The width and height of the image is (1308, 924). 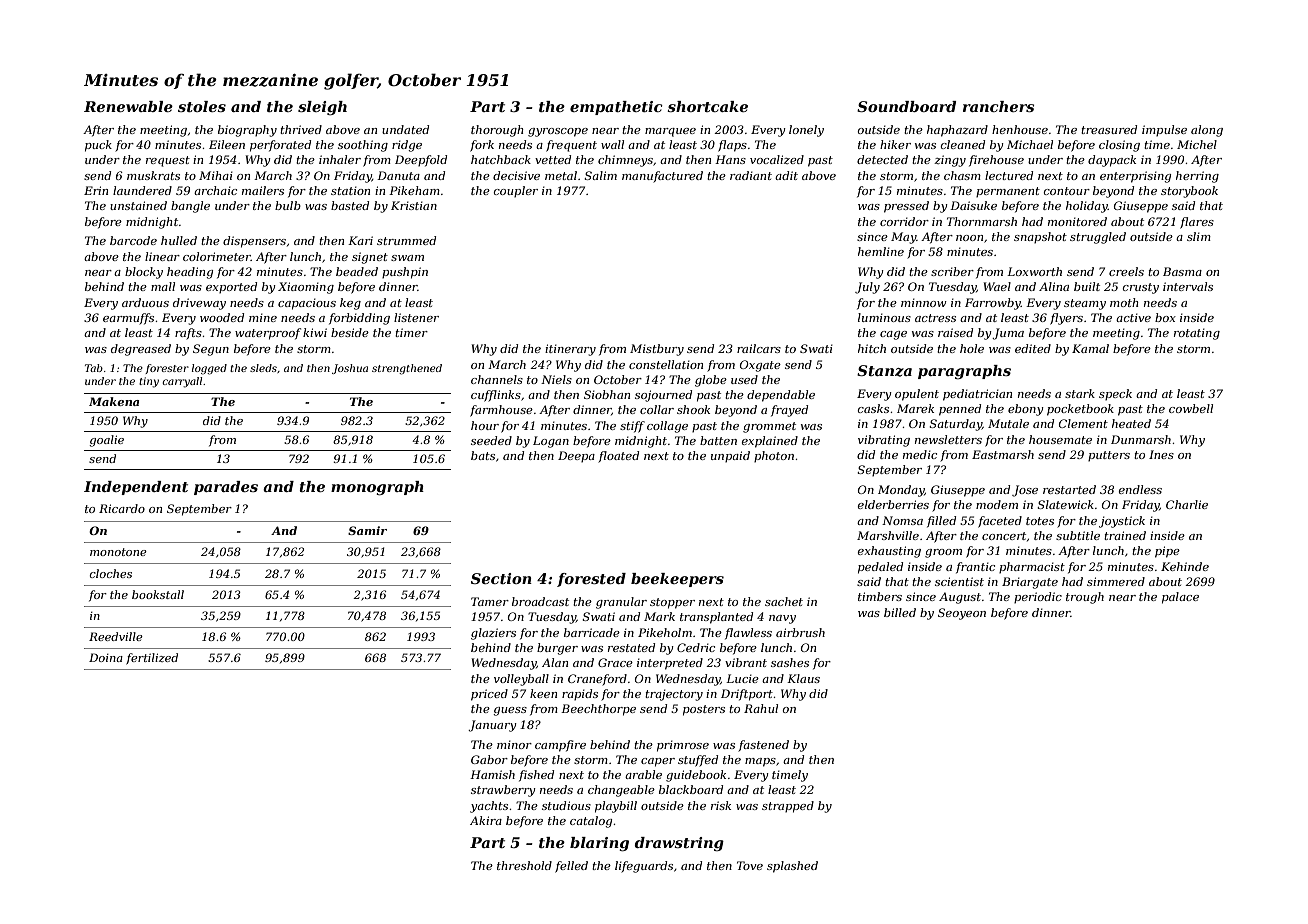 What do you see at coordinates (570, 350) in the image?
I see `itinerary` at bounding box center [570, 350].
